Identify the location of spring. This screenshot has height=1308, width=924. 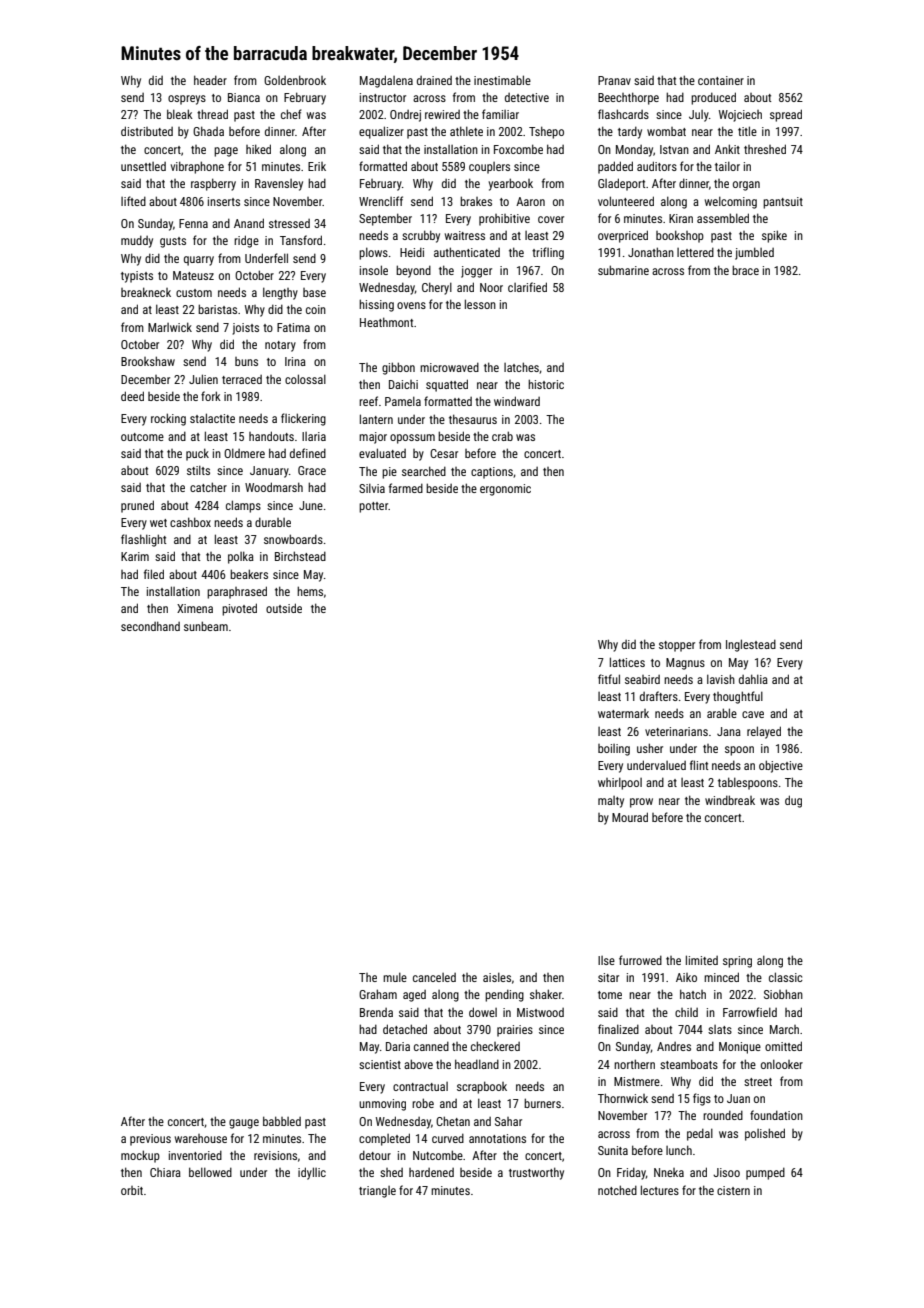
(737, 962).
